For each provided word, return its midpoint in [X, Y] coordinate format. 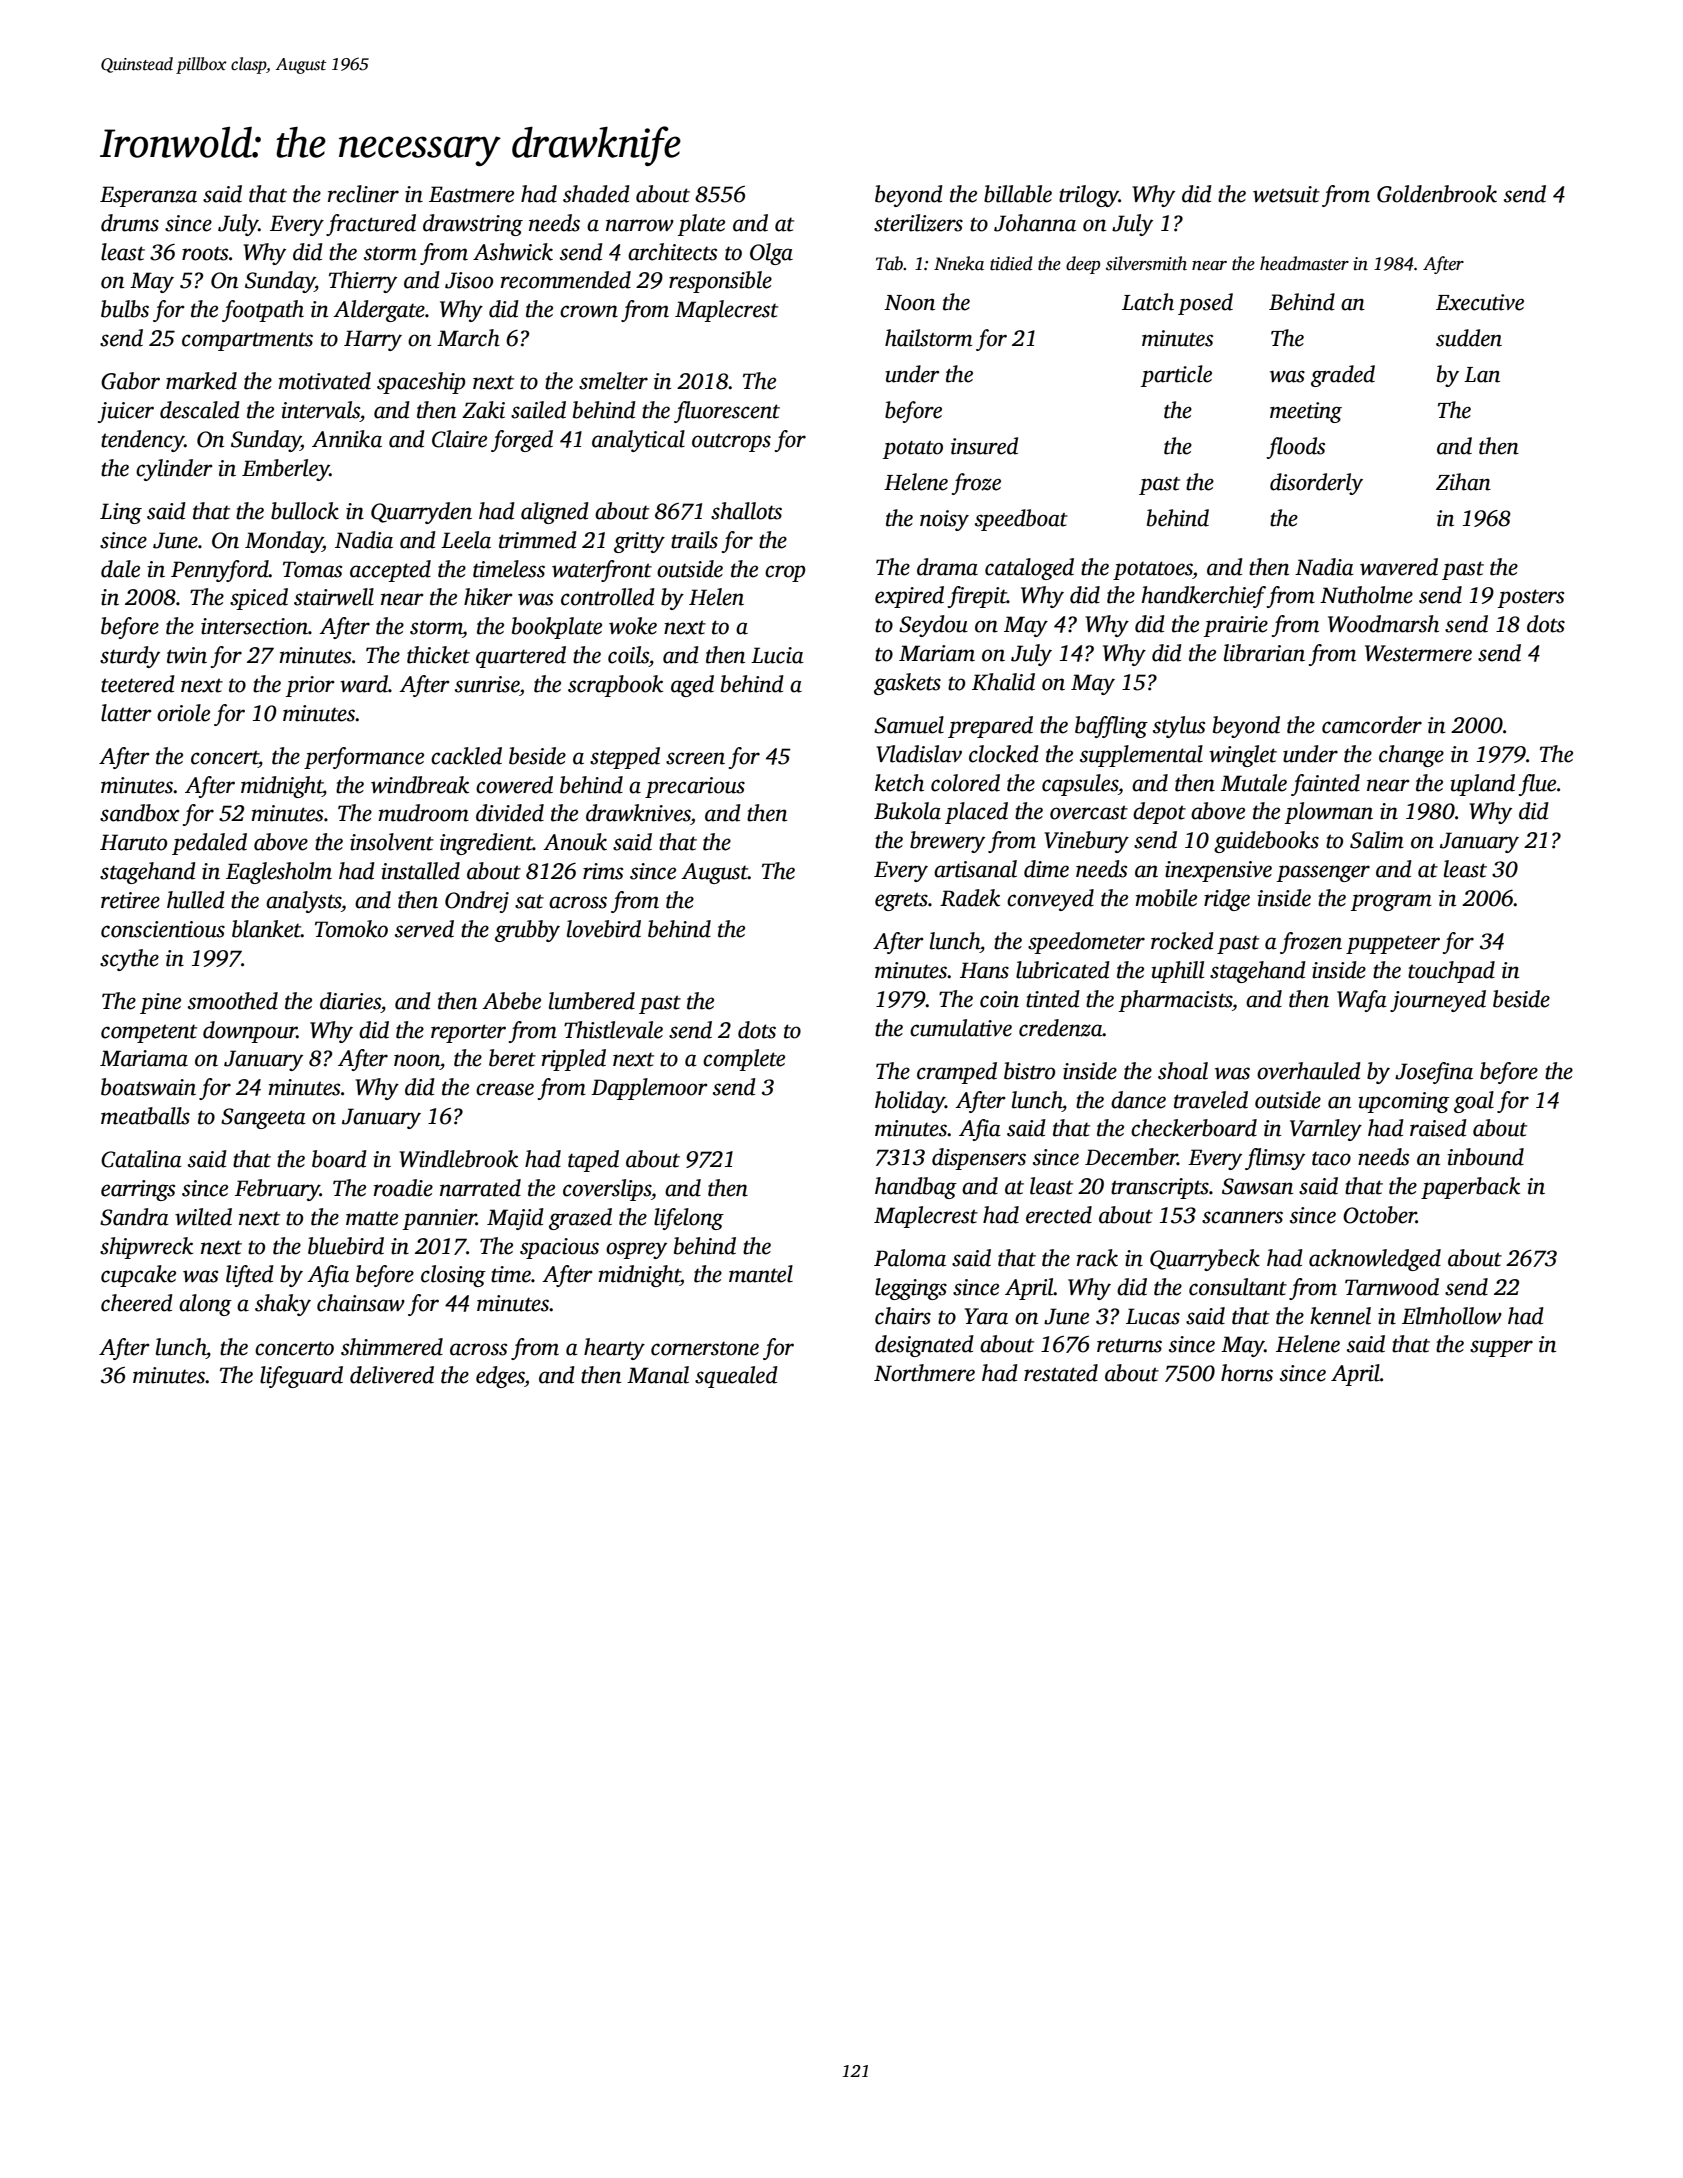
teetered [138, 684]
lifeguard [301, 1377]
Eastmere [471, 194]
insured [984, 446]
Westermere [1418, 653]
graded [1343, 376]
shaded [596, 194]
